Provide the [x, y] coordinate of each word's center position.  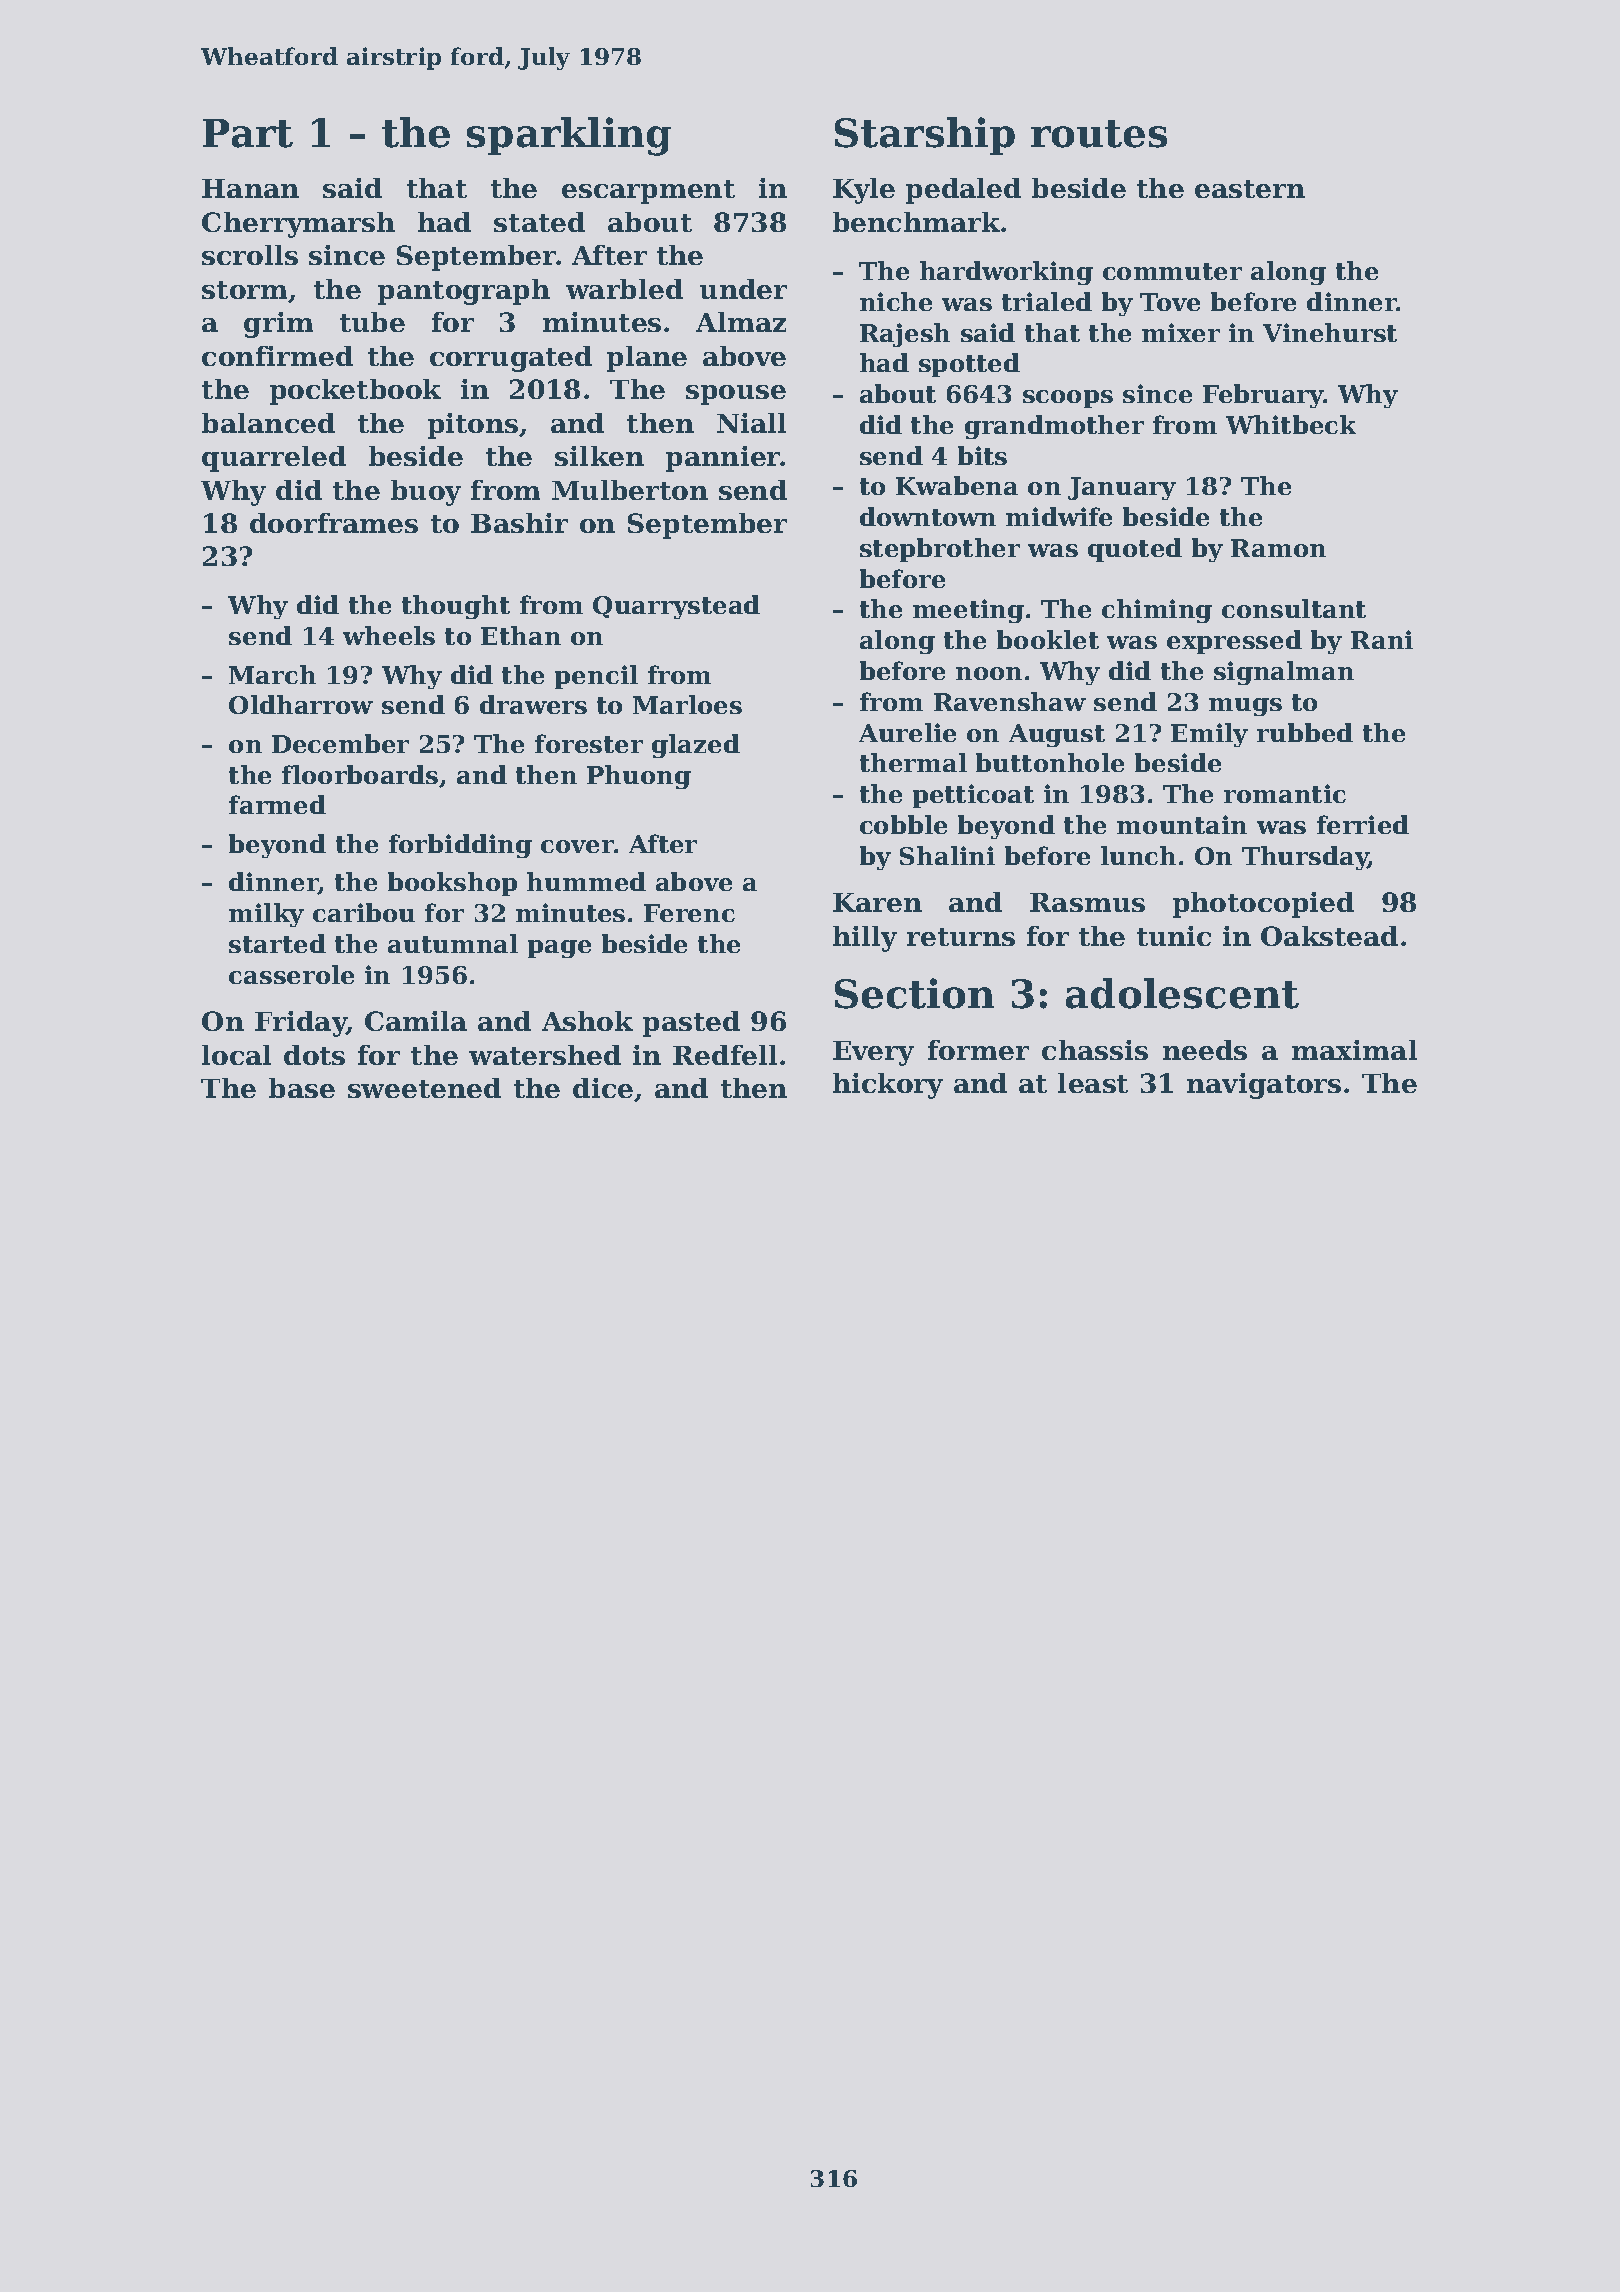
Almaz [741, 322]
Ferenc [689, 913]
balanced [268, 423]
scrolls [250, 255]
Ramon [1278, 548]
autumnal [453, 943]
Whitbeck [1291, 424]
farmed [277, 804]
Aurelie [907, 732]
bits [982, 455]
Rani [1382, 639]
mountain [1182, 824]
